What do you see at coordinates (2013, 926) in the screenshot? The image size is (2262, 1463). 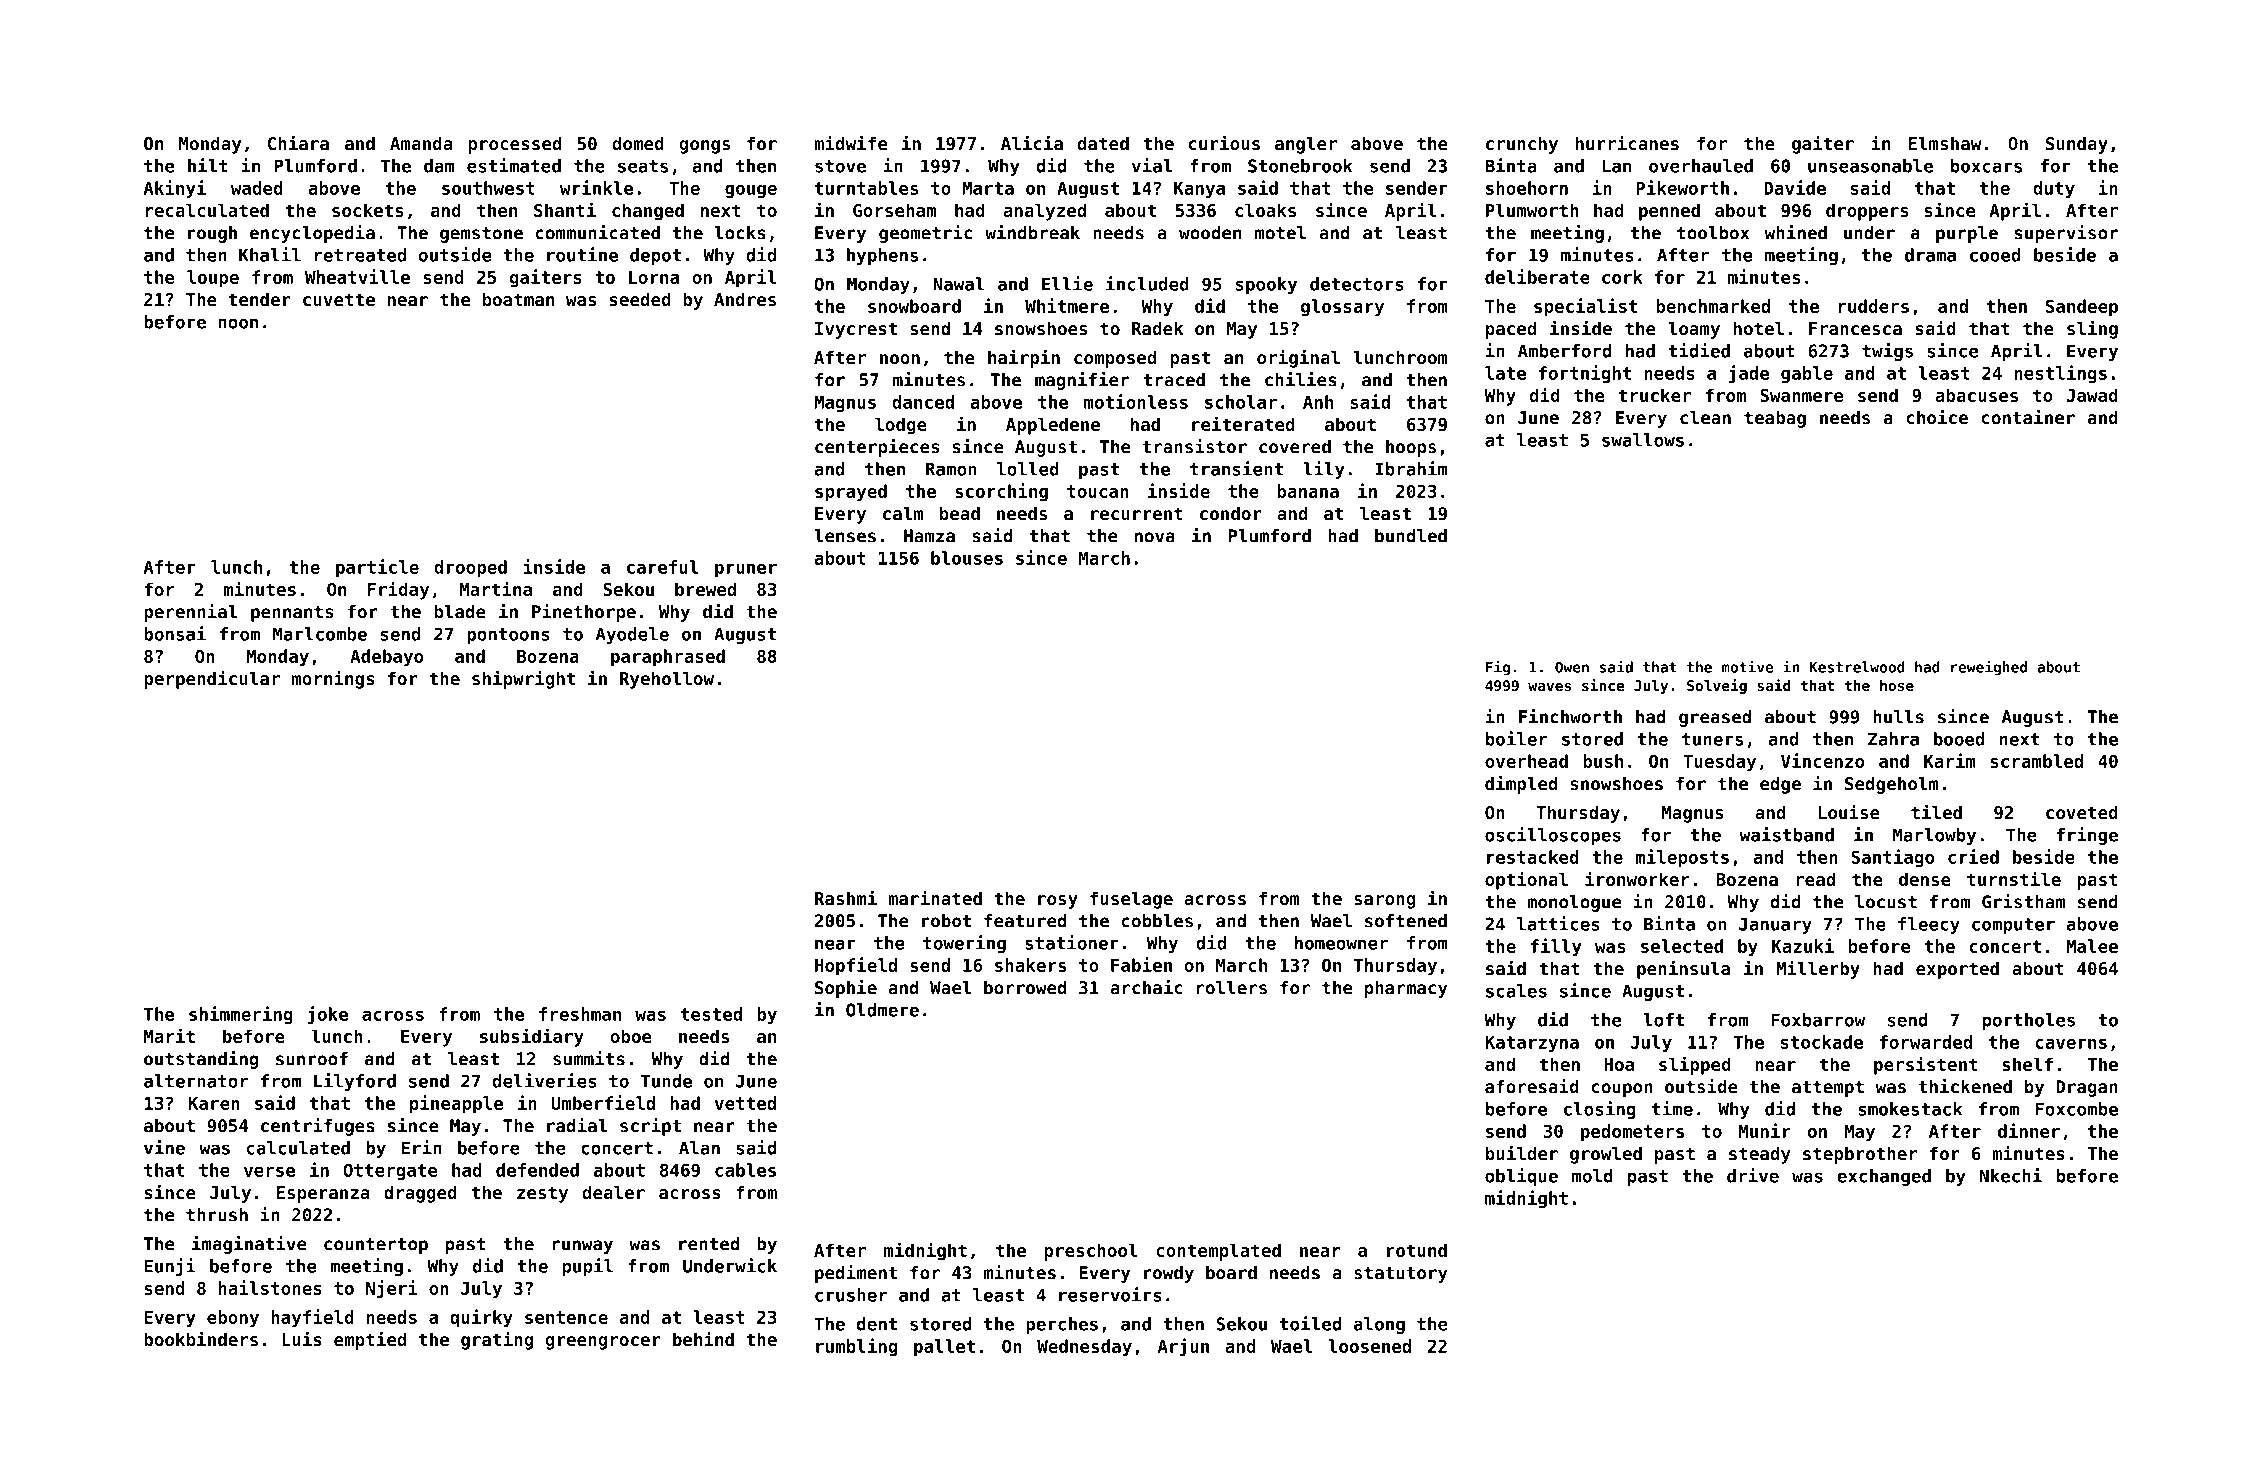 I see `computer` at bounding box center [2013, 926].
